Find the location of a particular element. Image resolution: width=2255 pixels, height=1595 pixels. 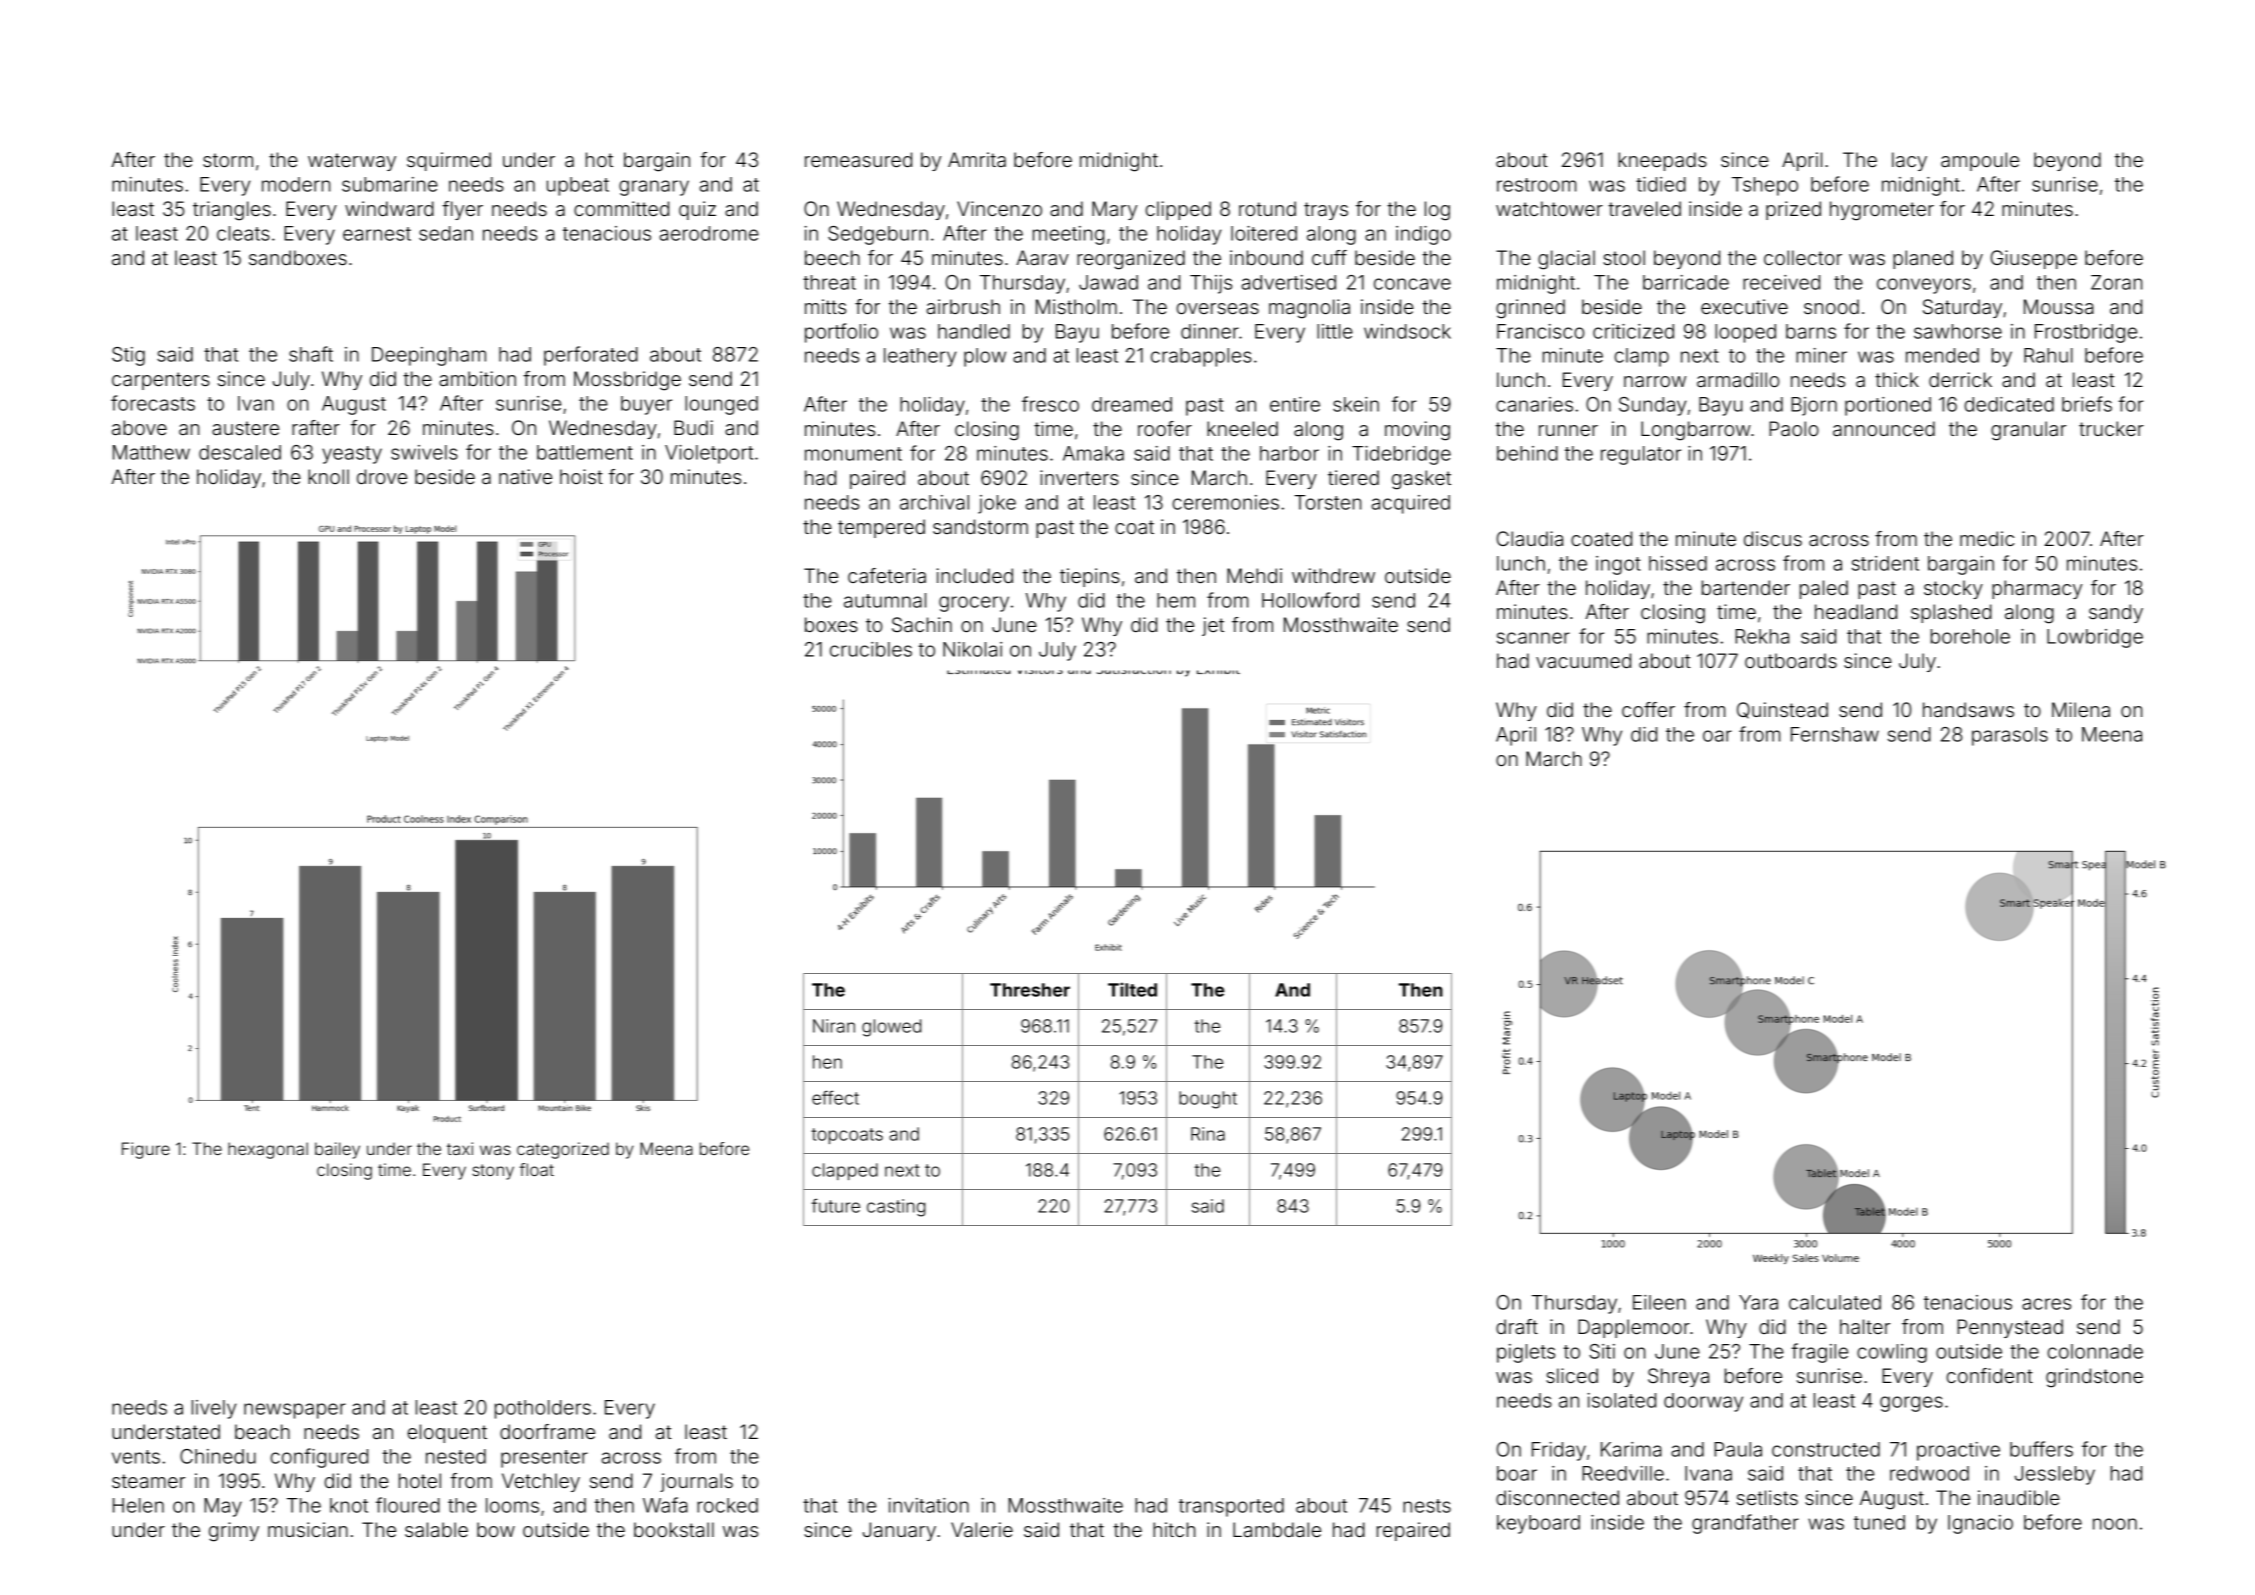

casting is located at coordinates (896, 1208).
